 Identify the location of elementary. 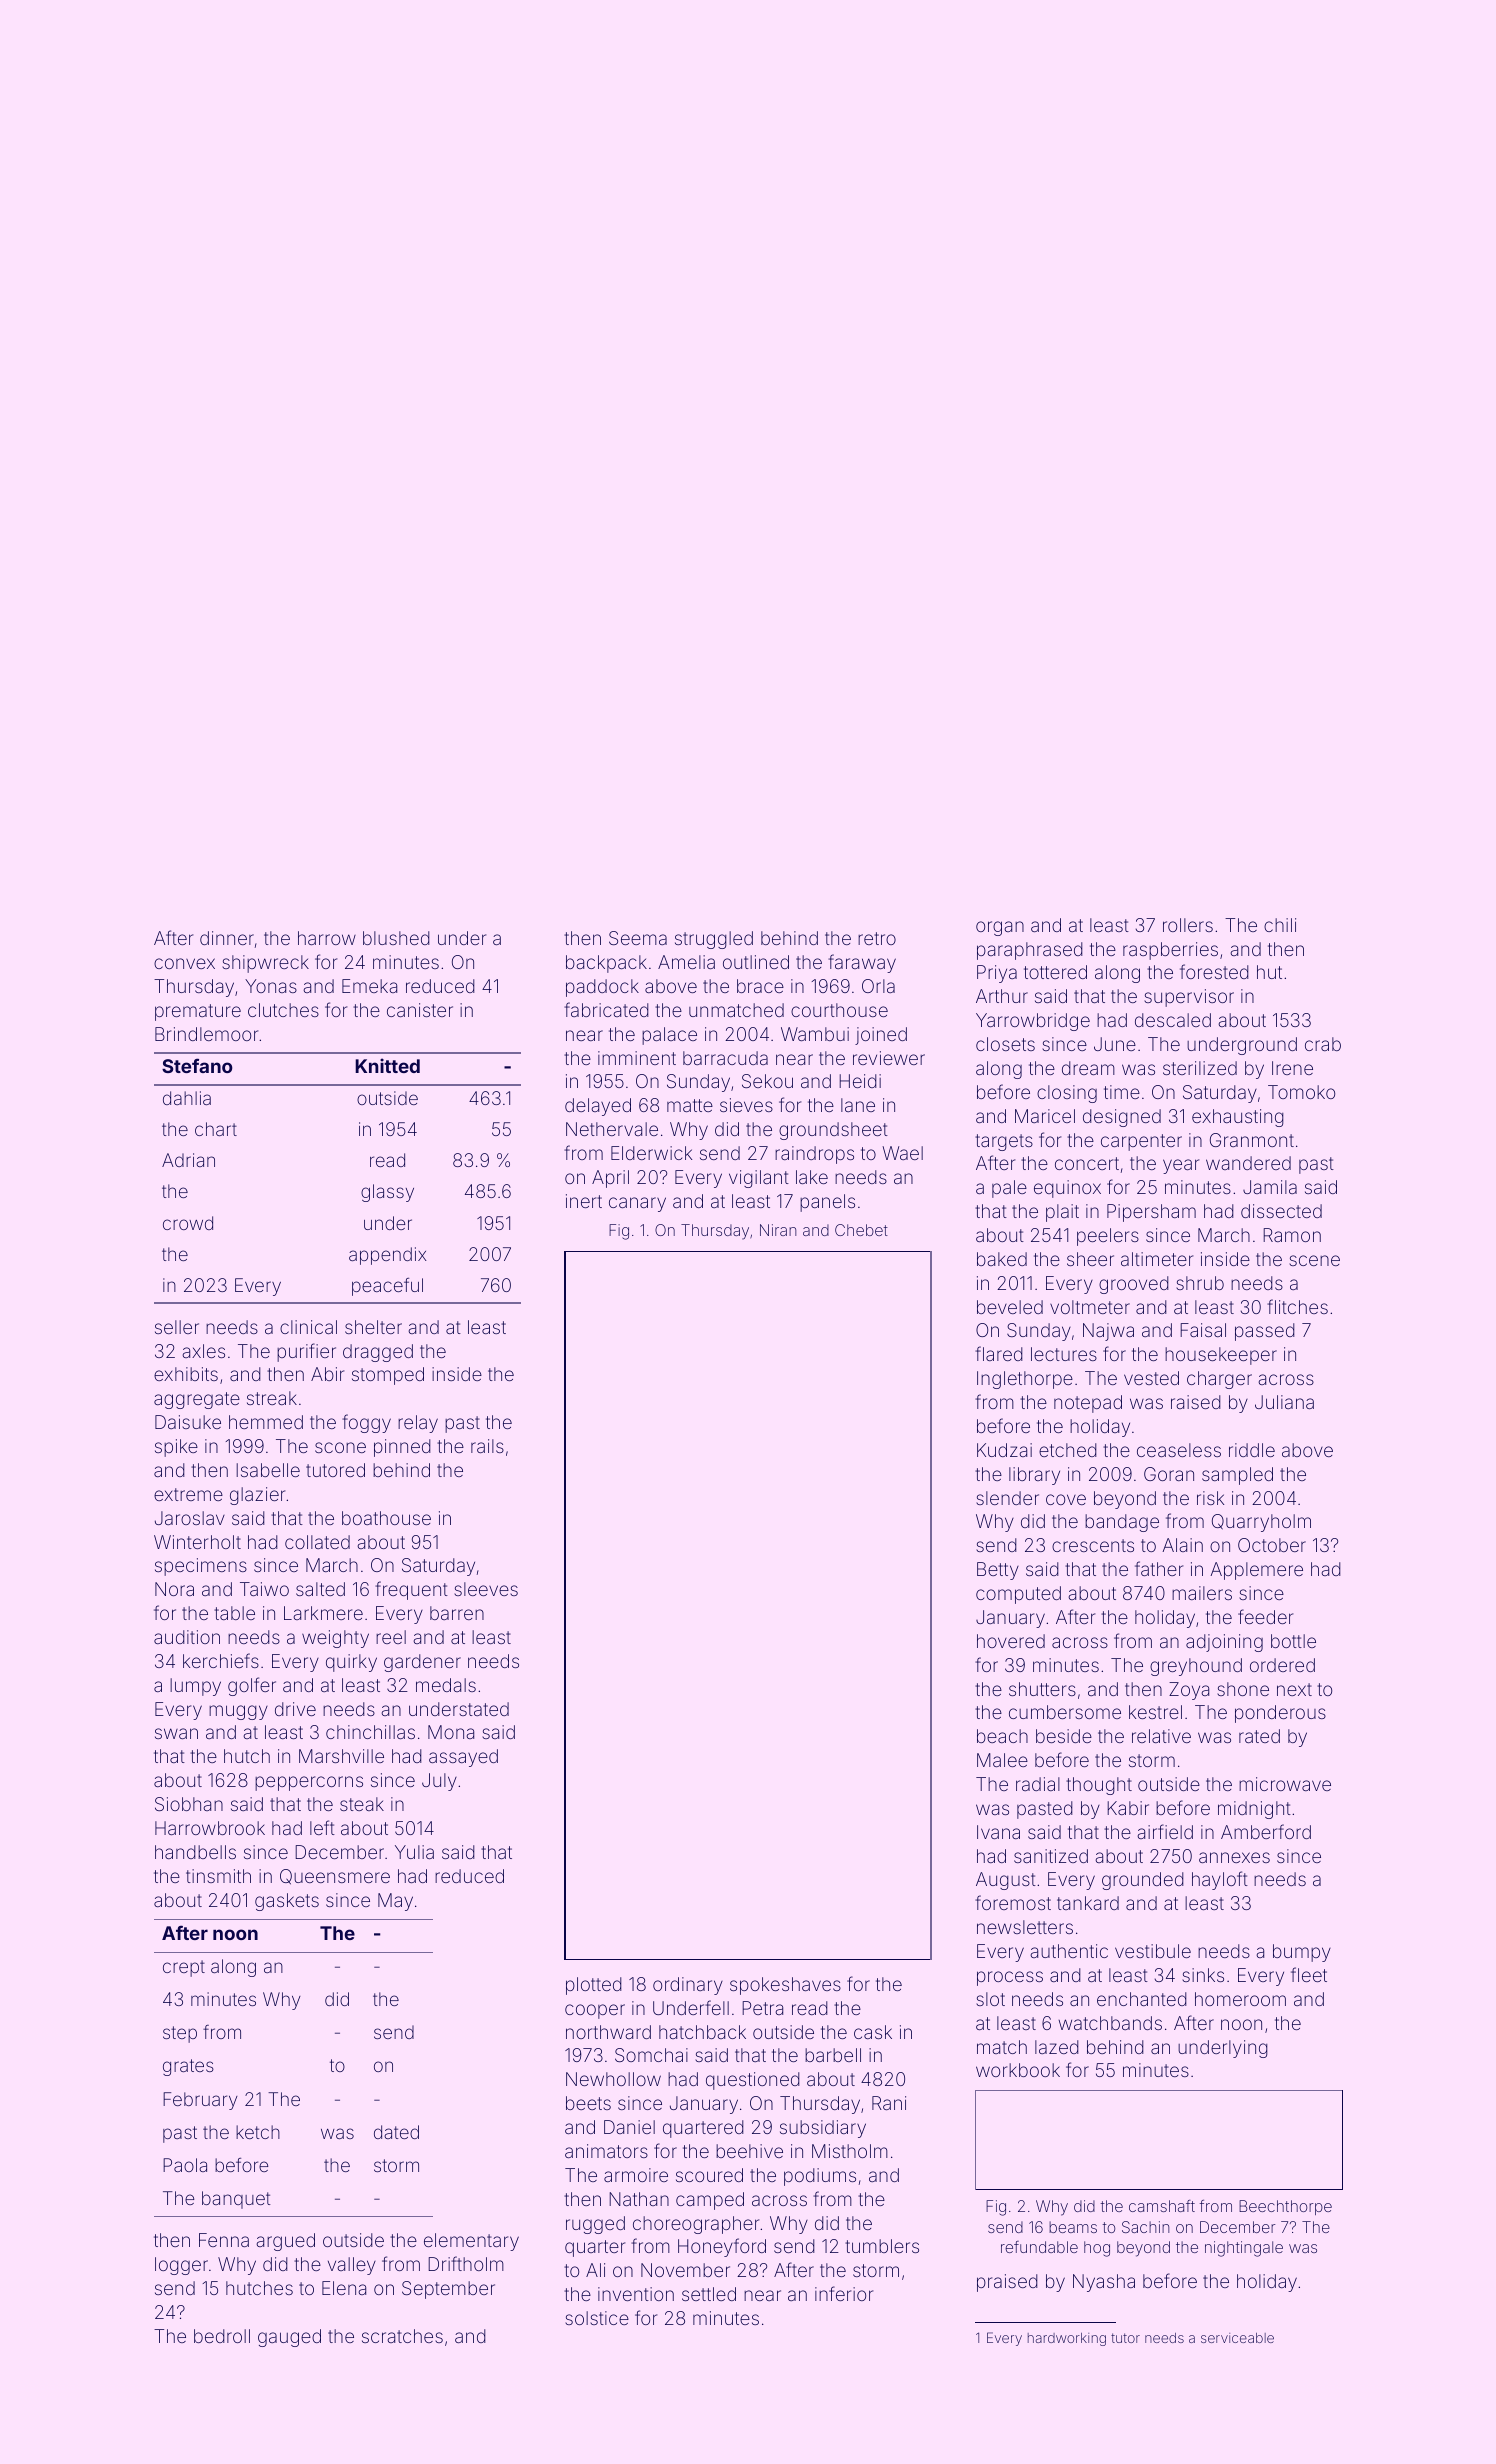
(471, 2242).
